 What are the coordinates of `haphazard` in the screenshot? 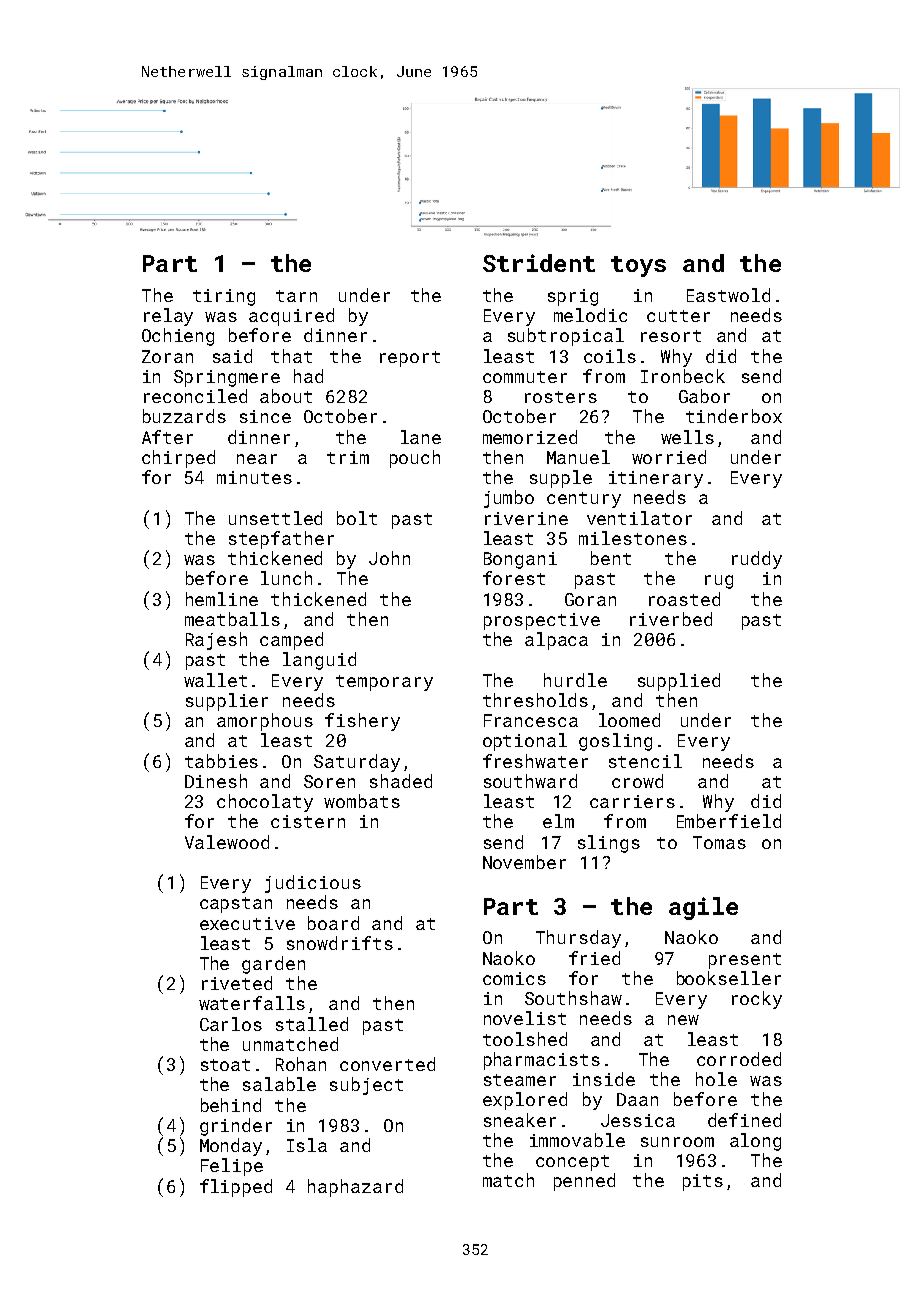 It's located at (355, 1188).
